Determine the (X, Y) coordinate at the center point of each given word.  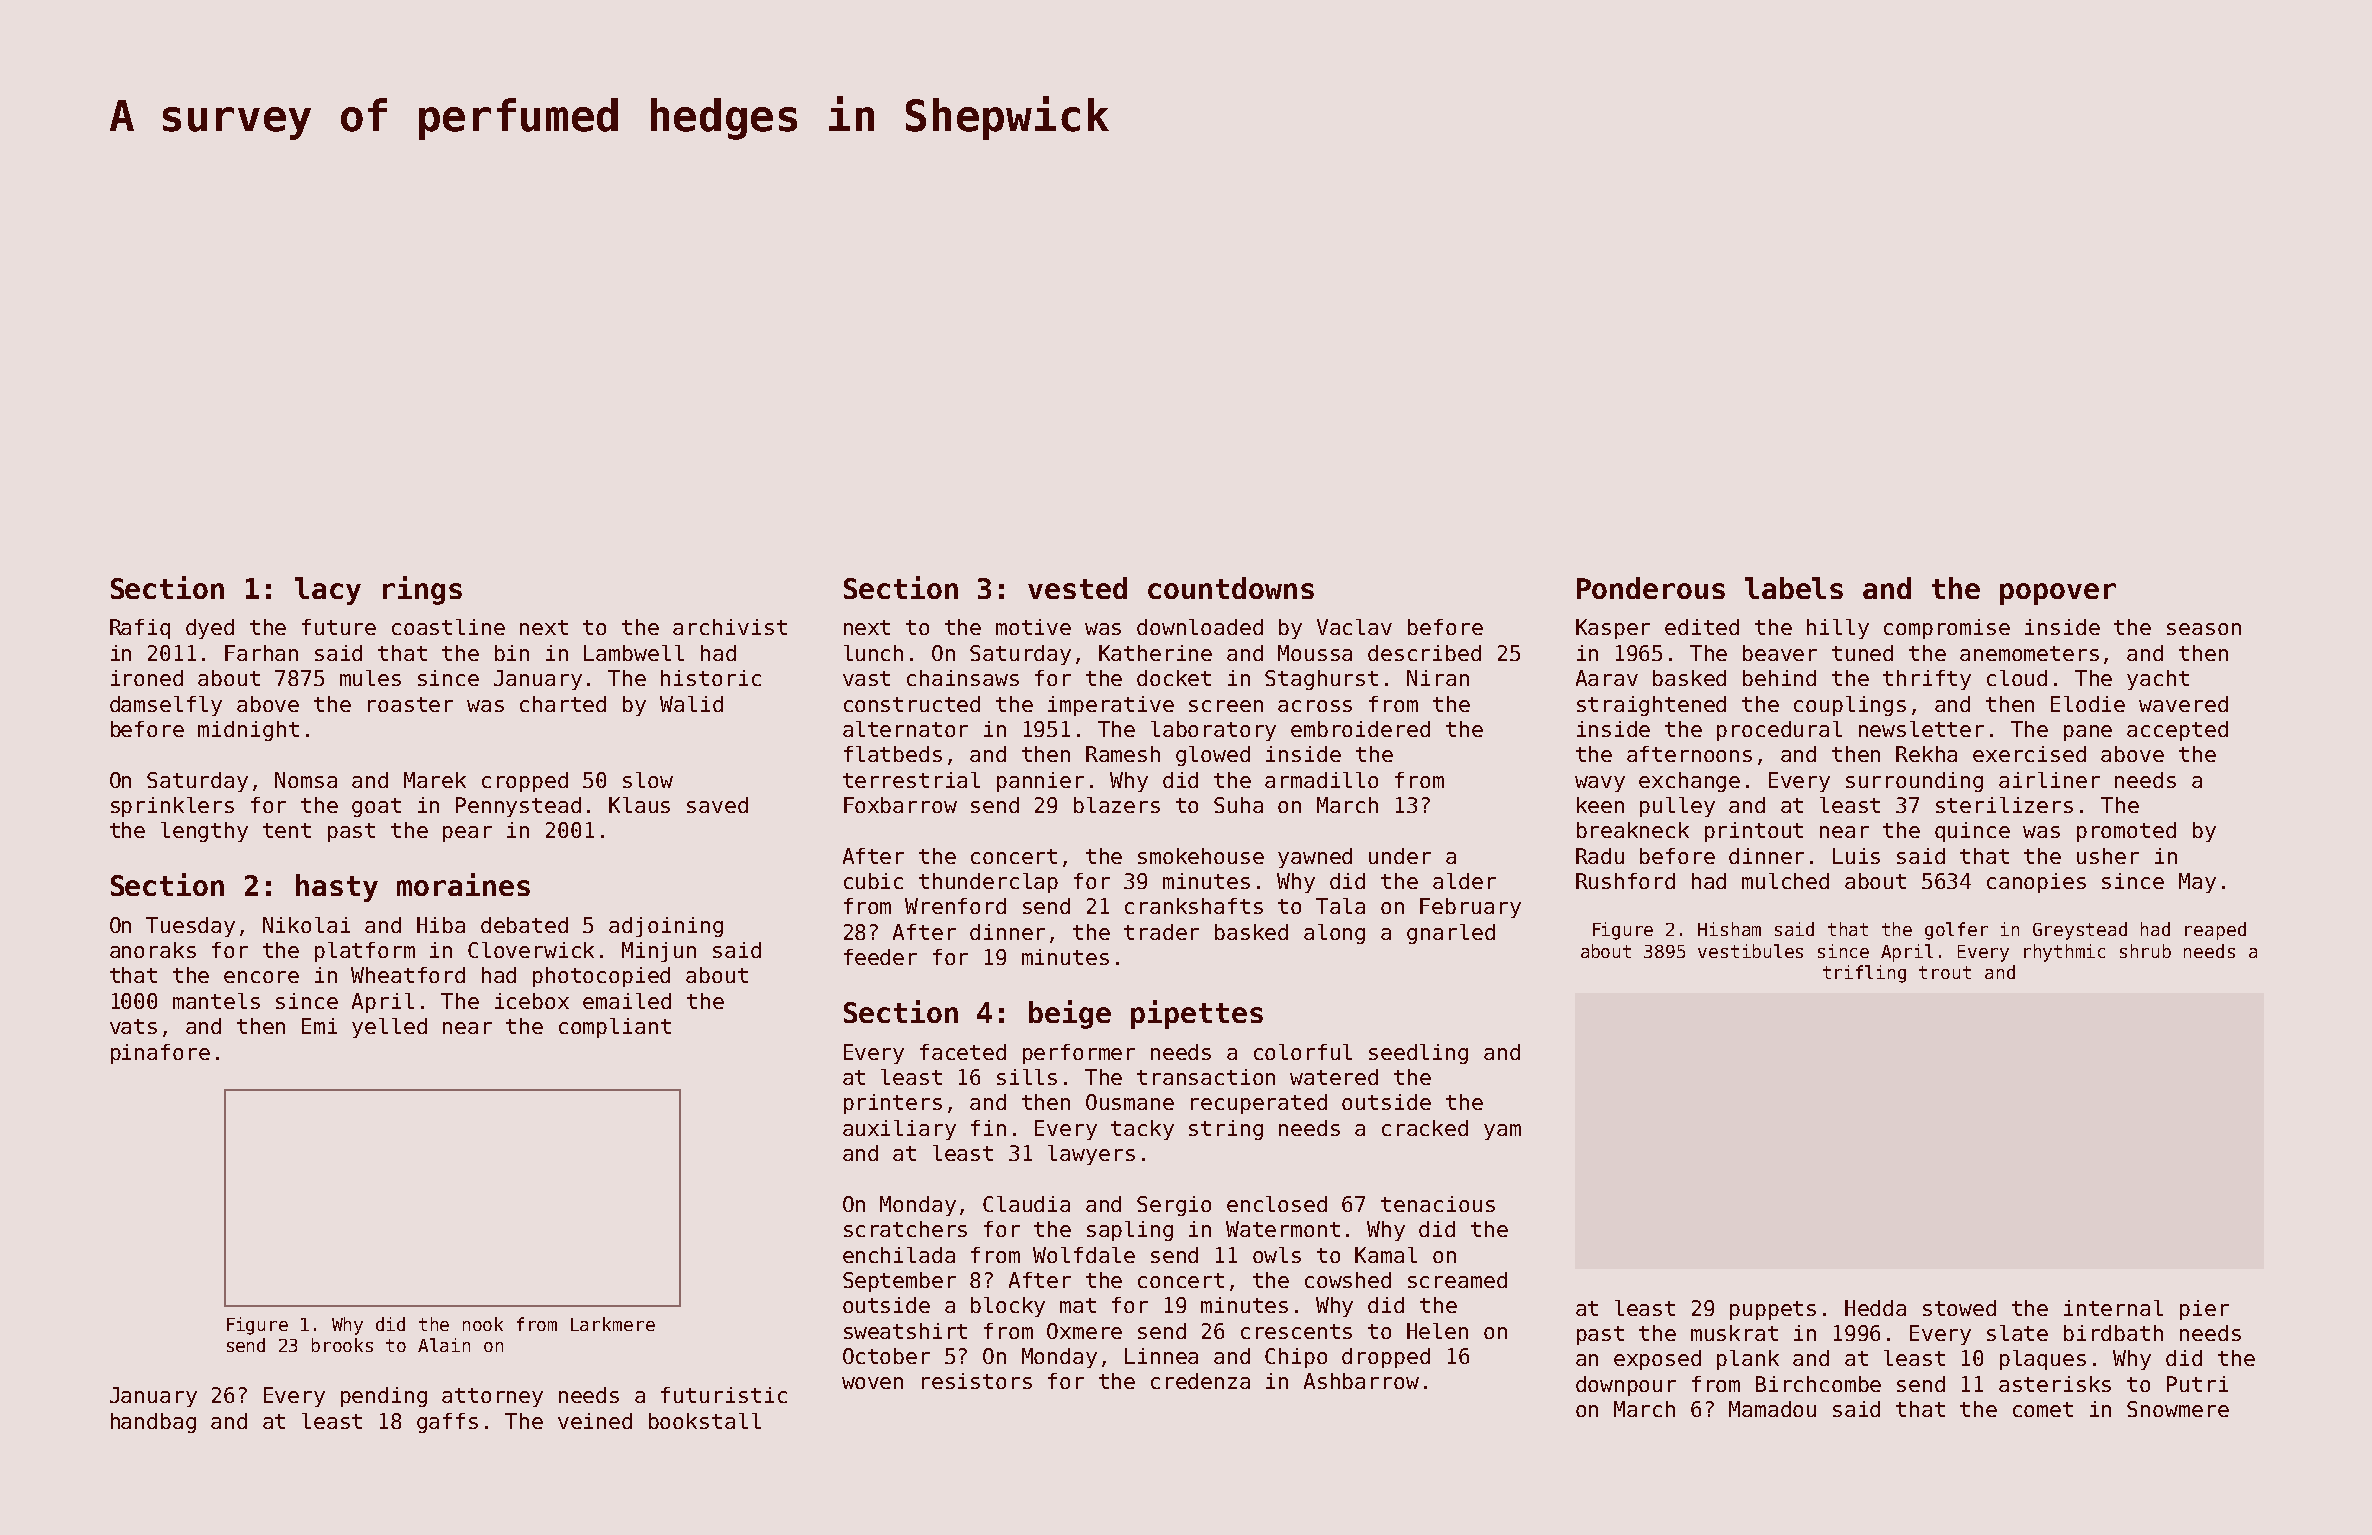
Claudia (1026, 1204)
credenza (1200, 1381)
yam (1502, 1132)
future (339, 627)
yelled (389, 1028)
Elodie (2088, 704)
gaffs (447, 1423)
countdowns (1231, 588)
